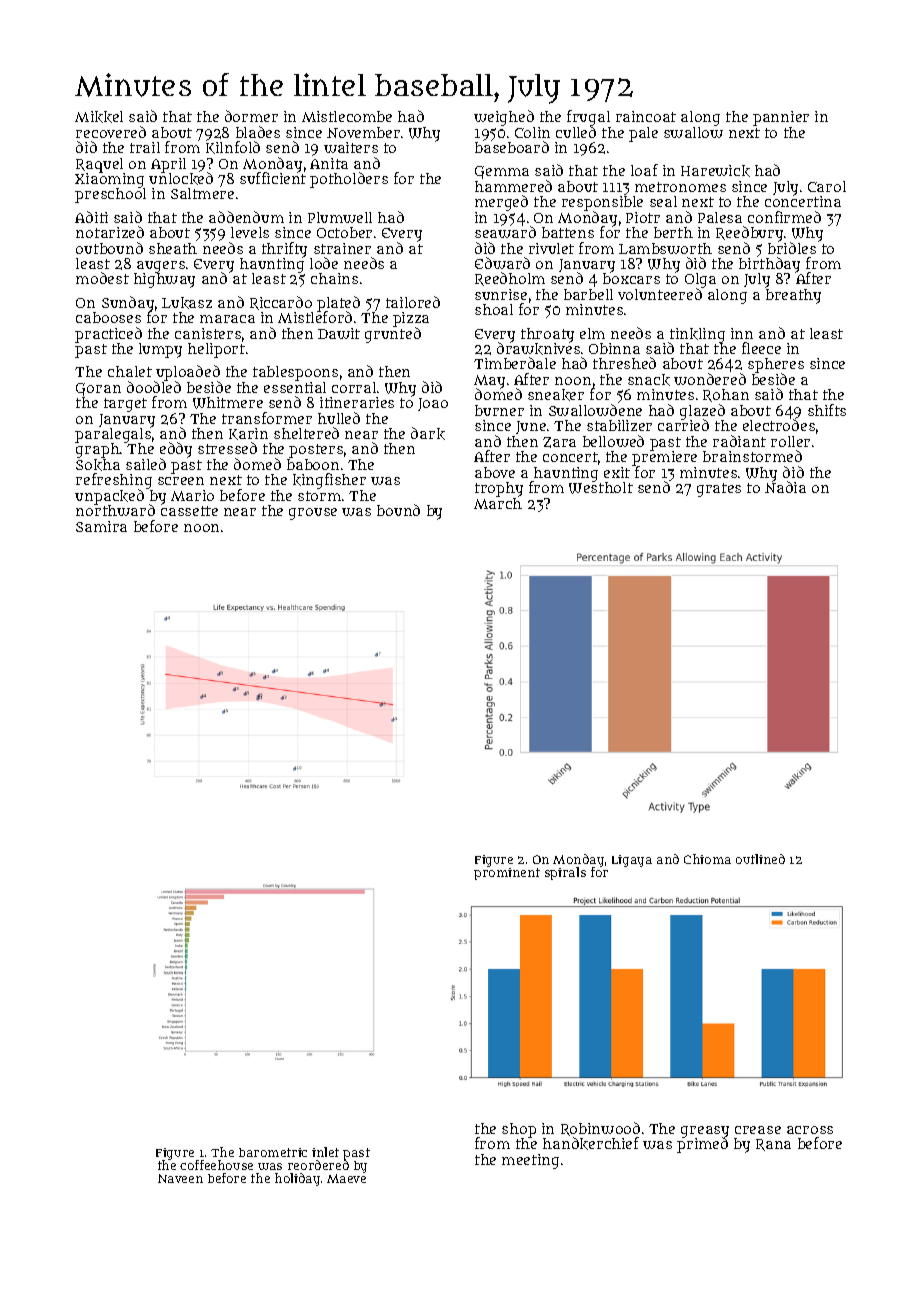 This page has width=924, height=1308. Describe the element at coordinates (600, 1129) in the page. I see `Robinwood` at that location.
